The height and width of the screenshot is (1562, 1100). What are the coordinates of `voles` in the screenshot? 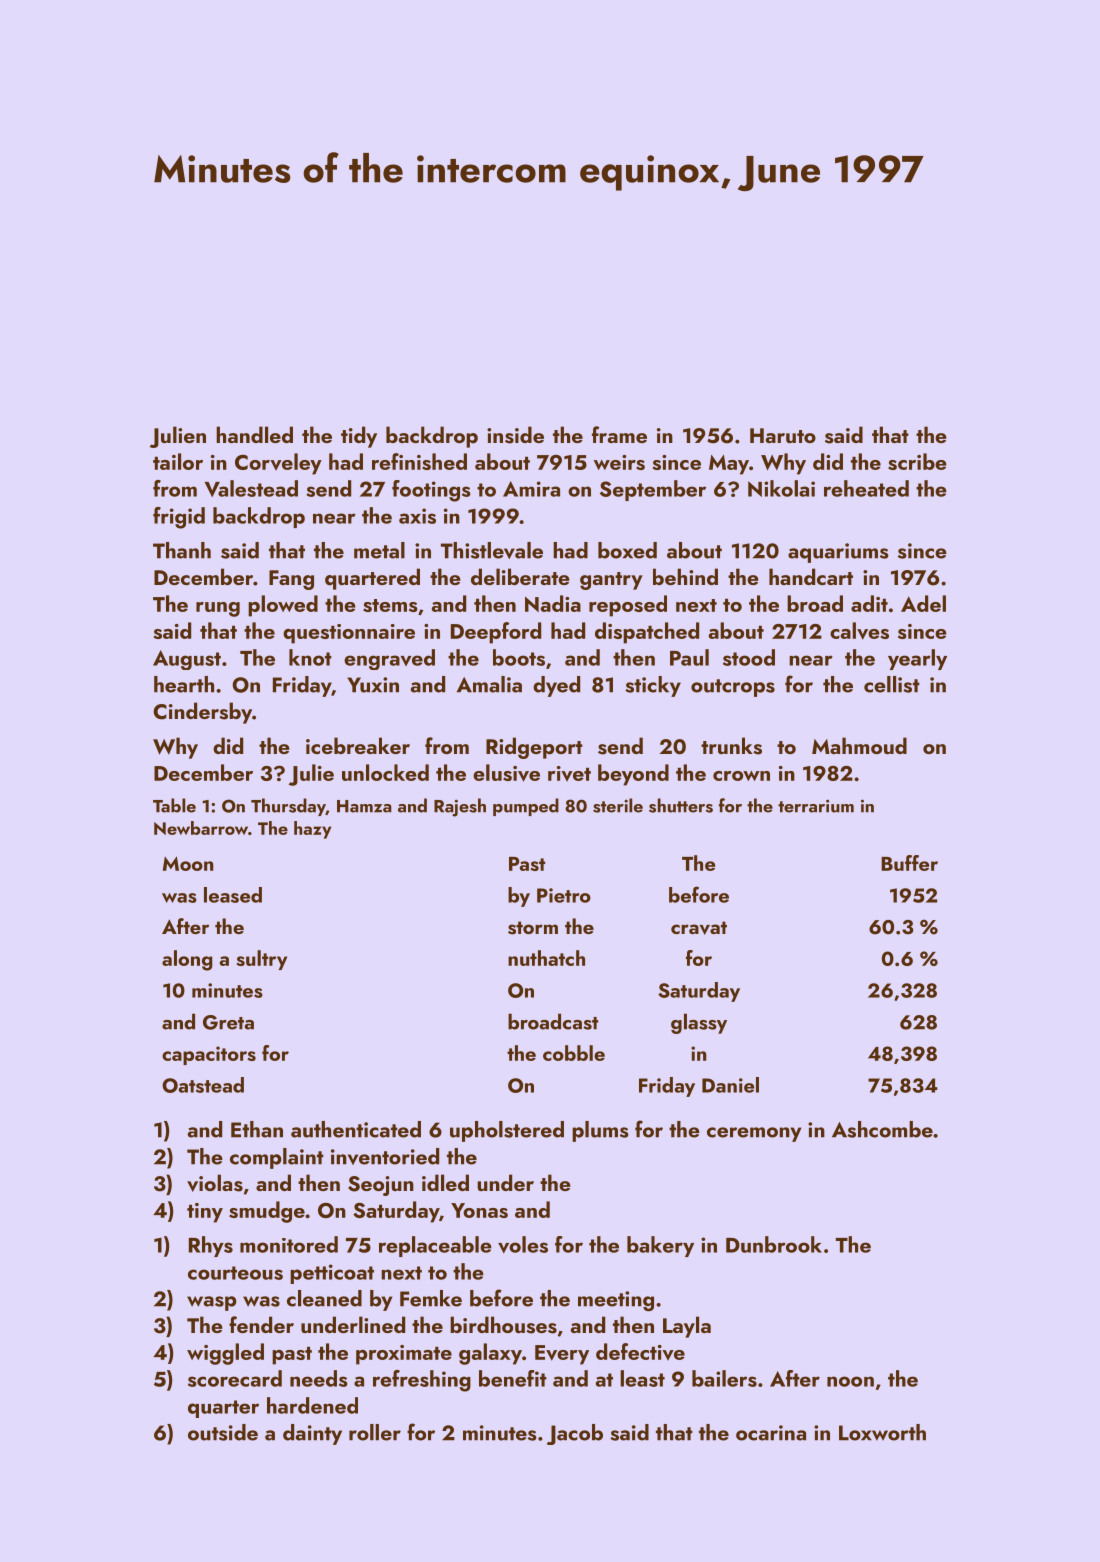 It's located at (523, 1244).
